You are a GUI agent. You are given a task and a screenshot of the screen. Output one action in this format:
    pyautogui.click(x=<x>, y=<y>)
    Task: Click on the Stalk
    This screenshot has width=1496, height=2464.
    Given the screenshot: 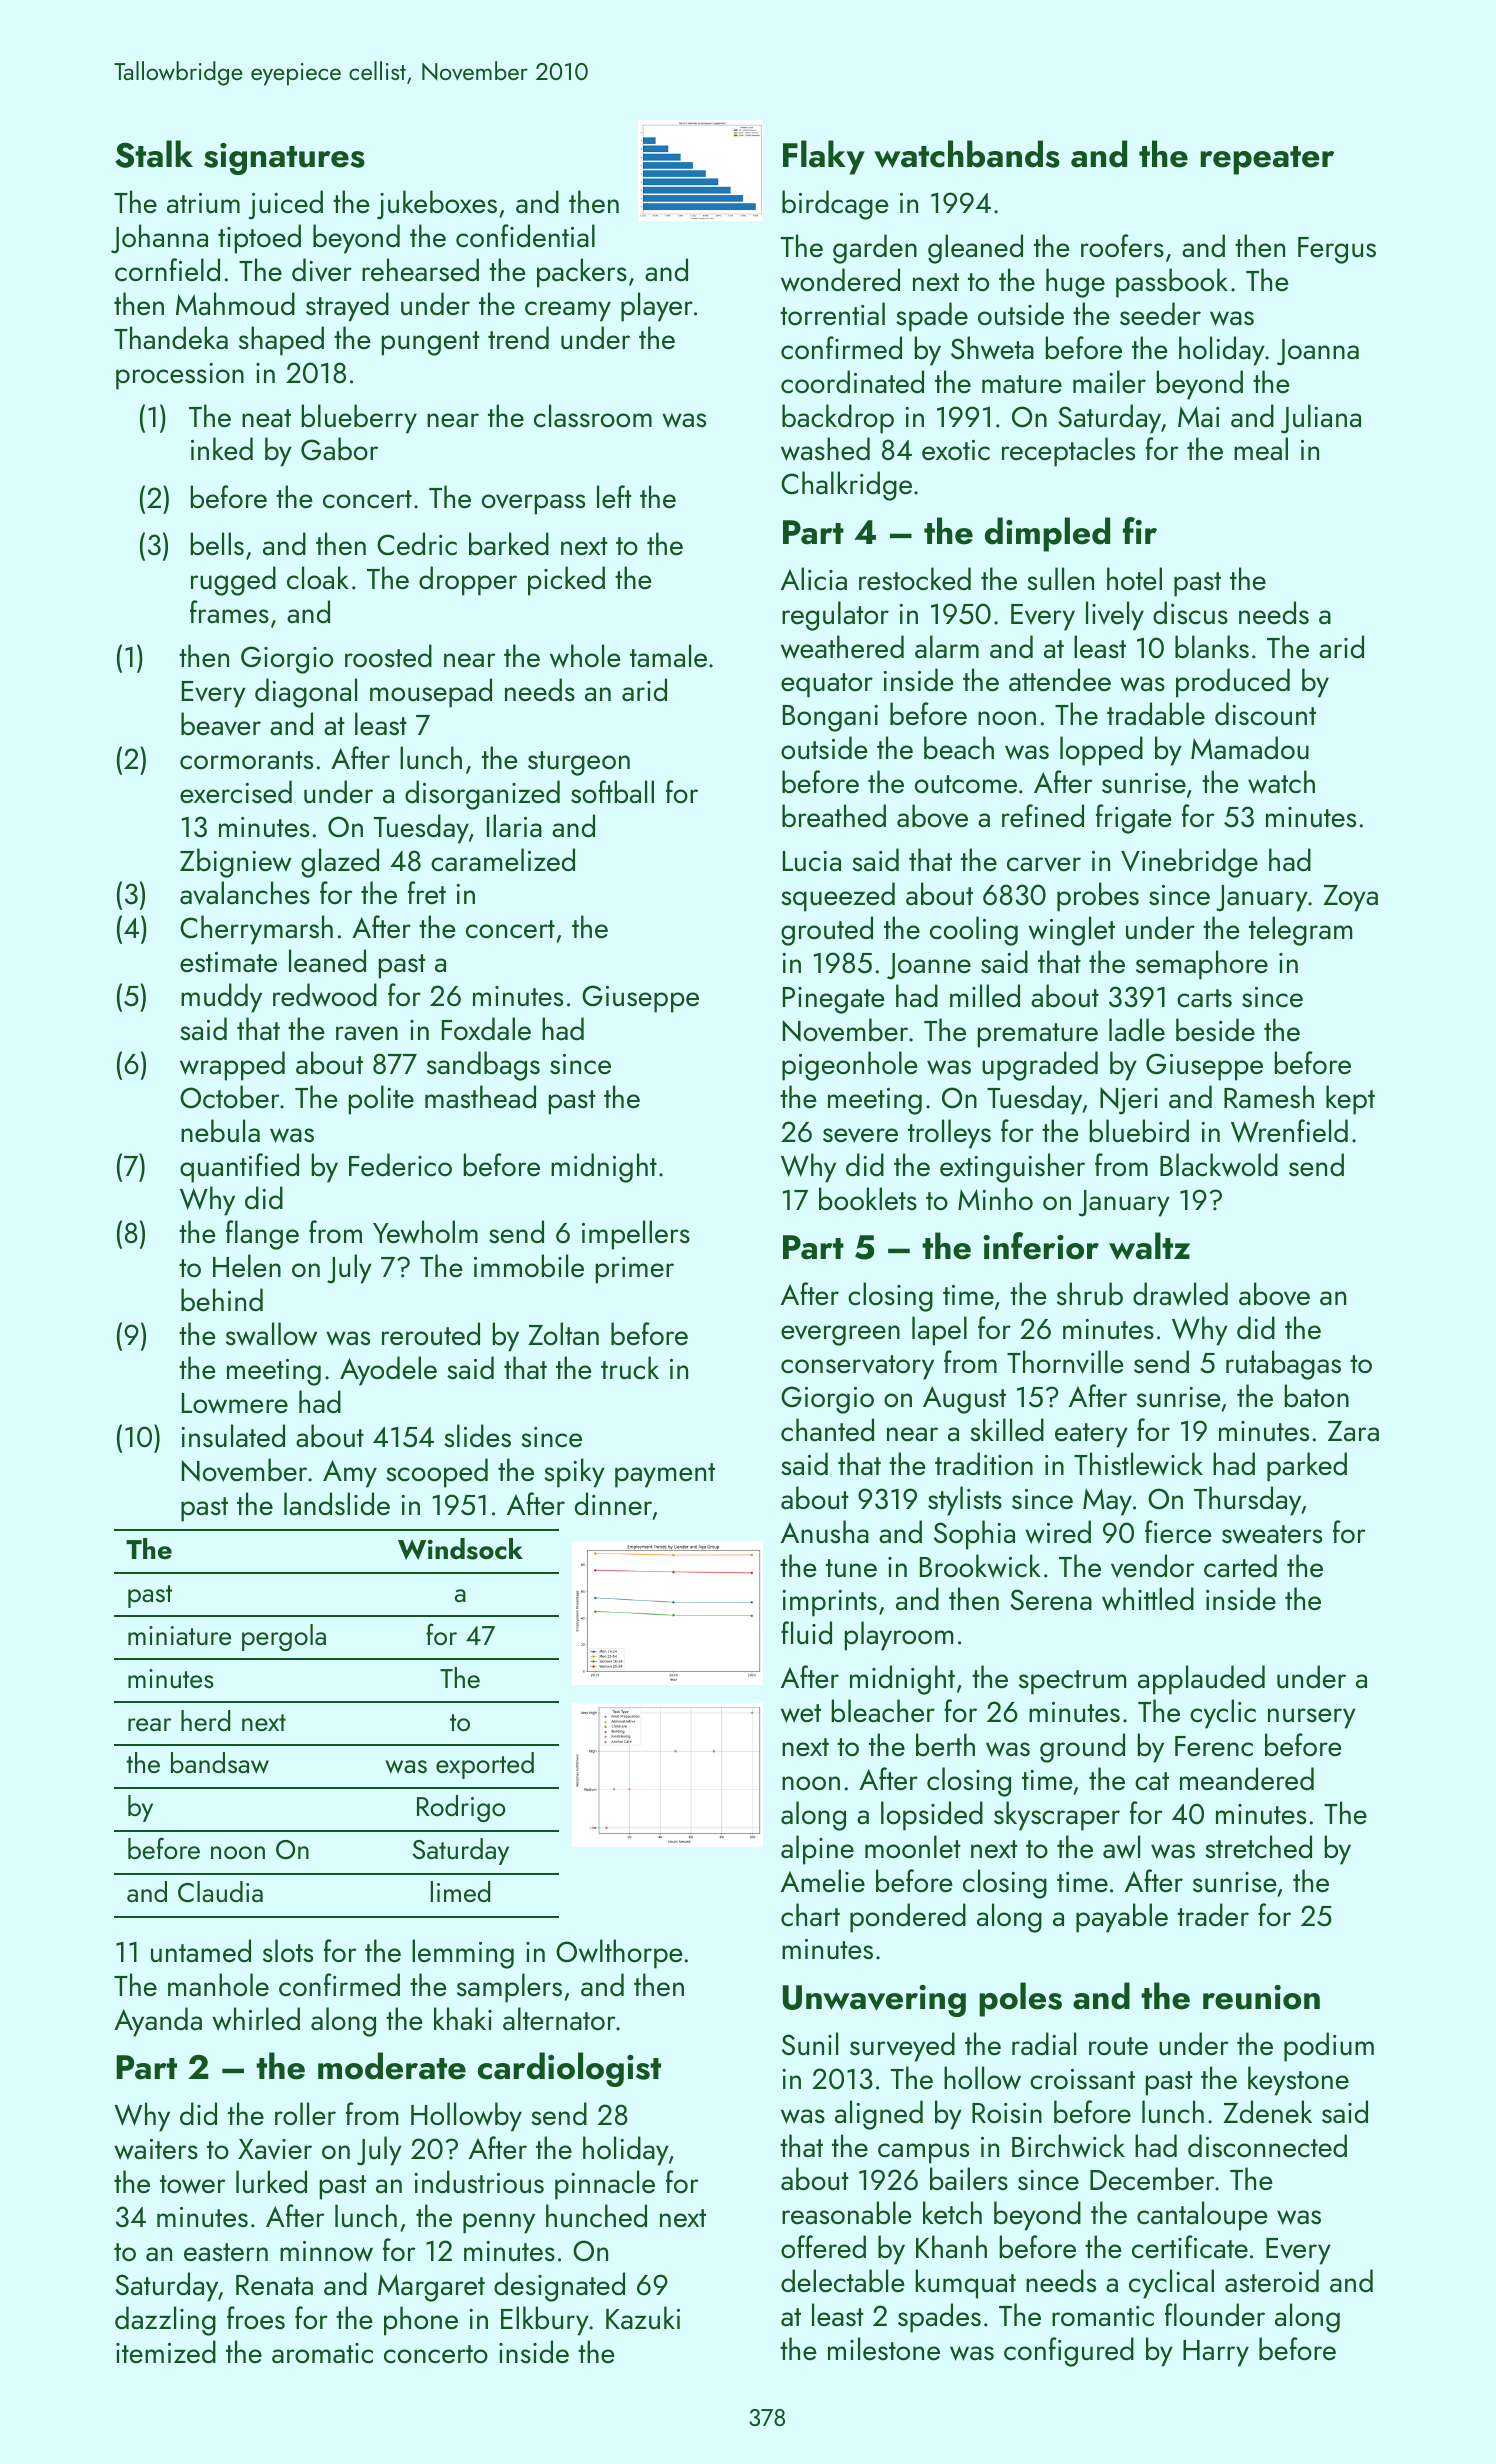 What is the action you would take?
    pyautogui.click(x=154, y=154)
